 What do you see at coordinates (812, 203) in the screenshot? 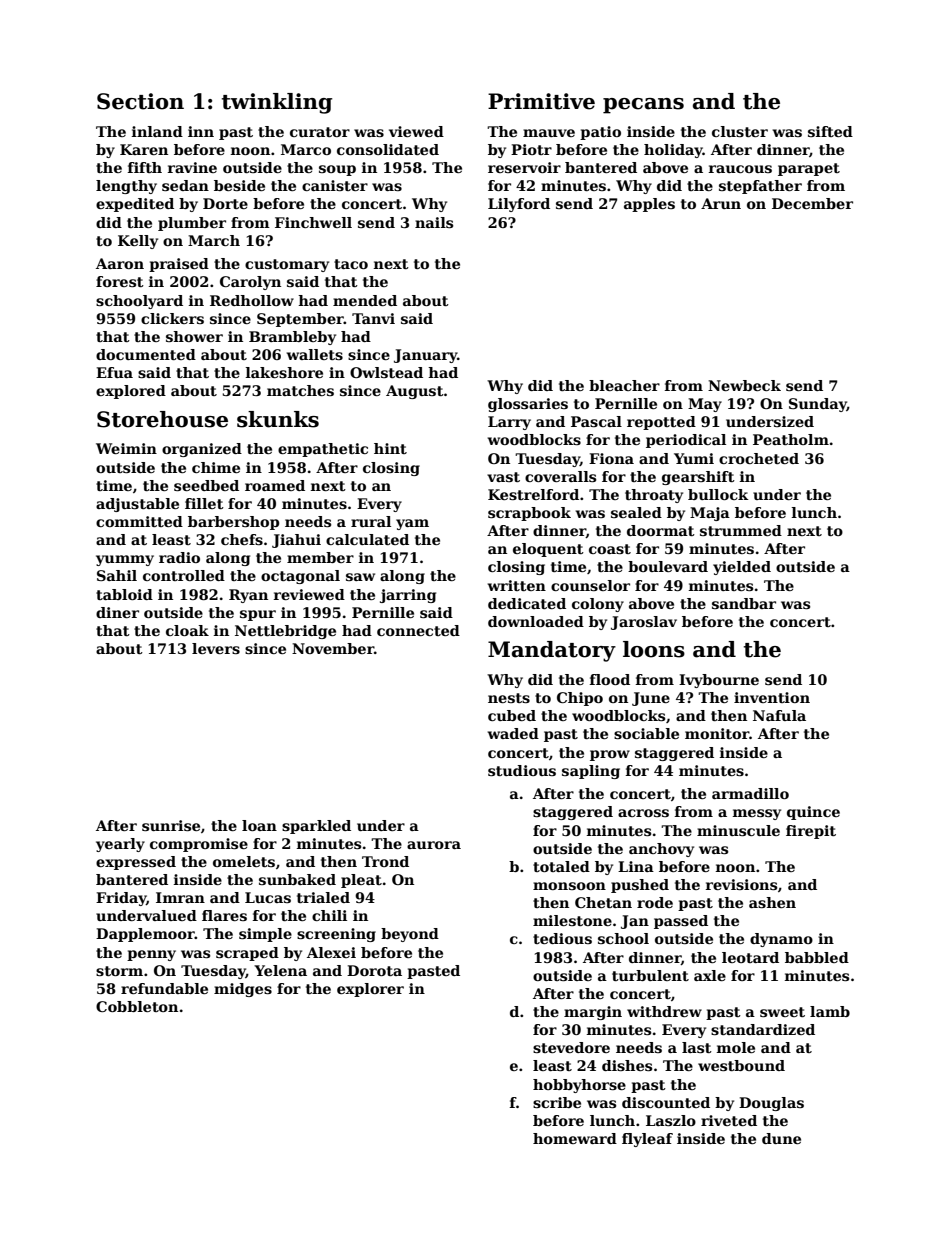
I see `December` at bounding box center [812, 203].
